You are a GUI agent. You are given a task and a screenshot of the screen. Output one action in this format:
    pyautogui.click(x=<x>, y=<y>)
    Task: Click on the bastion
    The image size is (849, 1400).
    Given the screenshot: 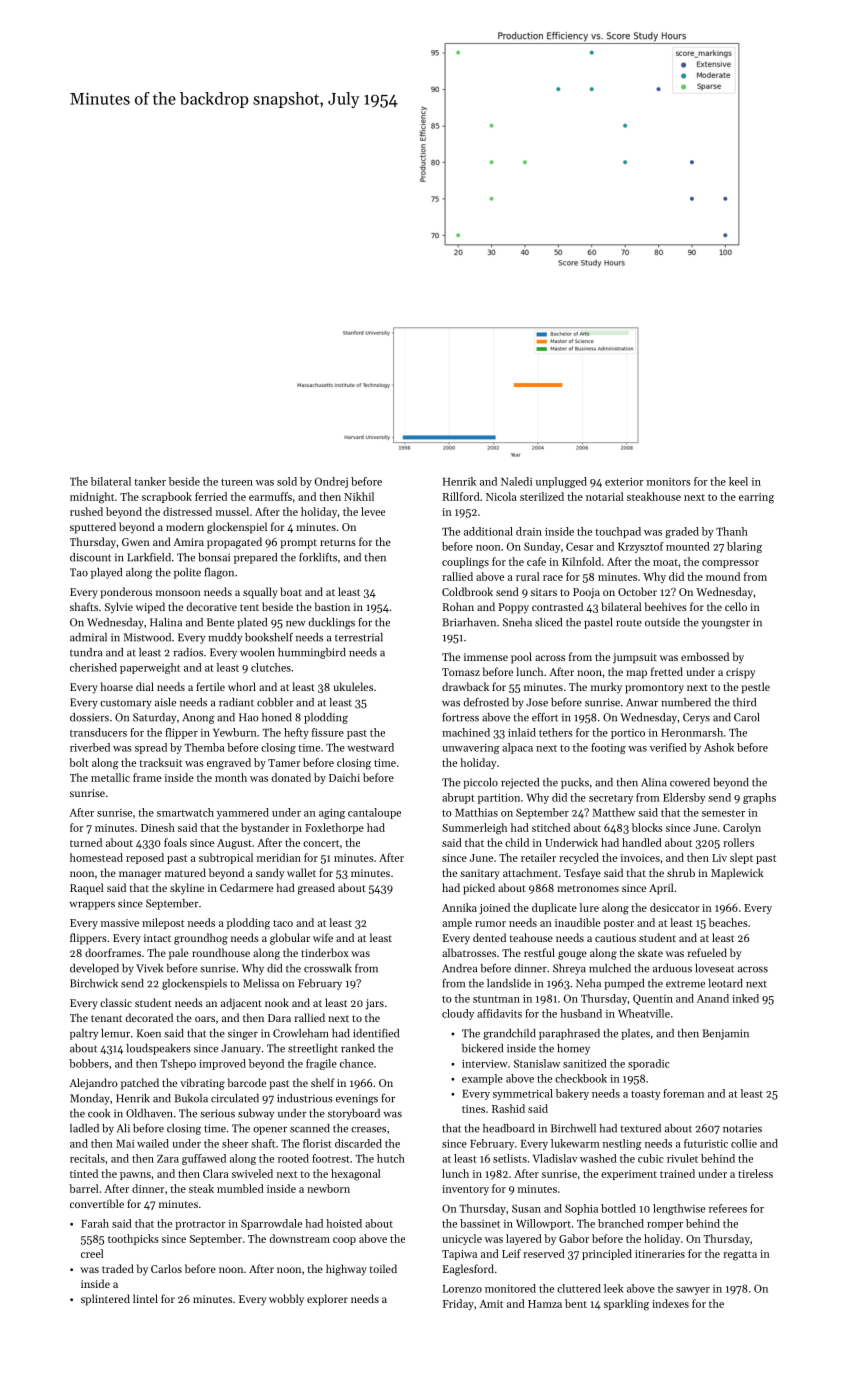 What is the action you would take?
    pyautogui.click(x=332, y=606)
